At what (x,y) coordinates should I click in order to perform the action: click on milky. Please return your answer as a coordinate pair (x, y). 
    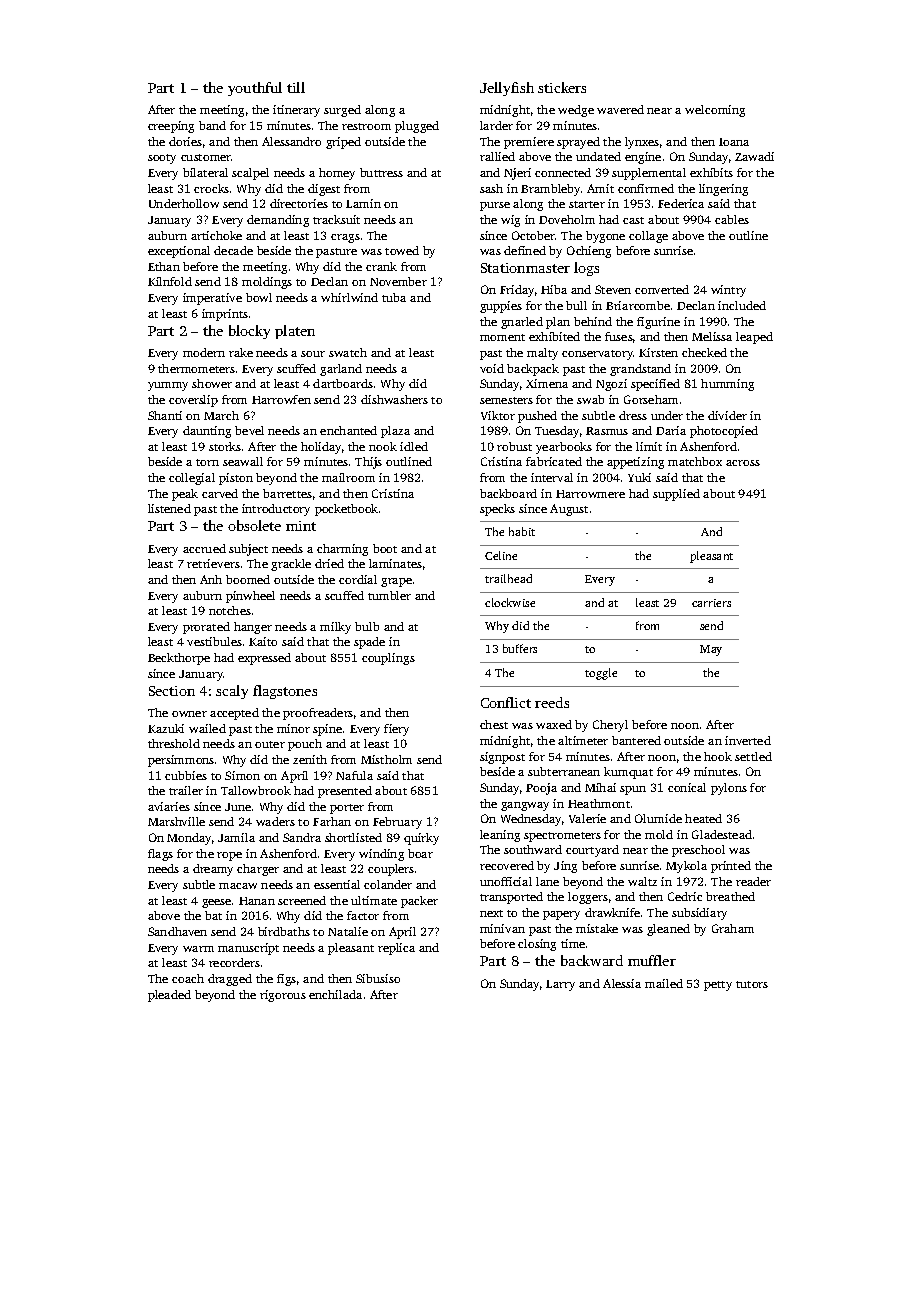
    Looking at the image, I should click on (335, 628).
